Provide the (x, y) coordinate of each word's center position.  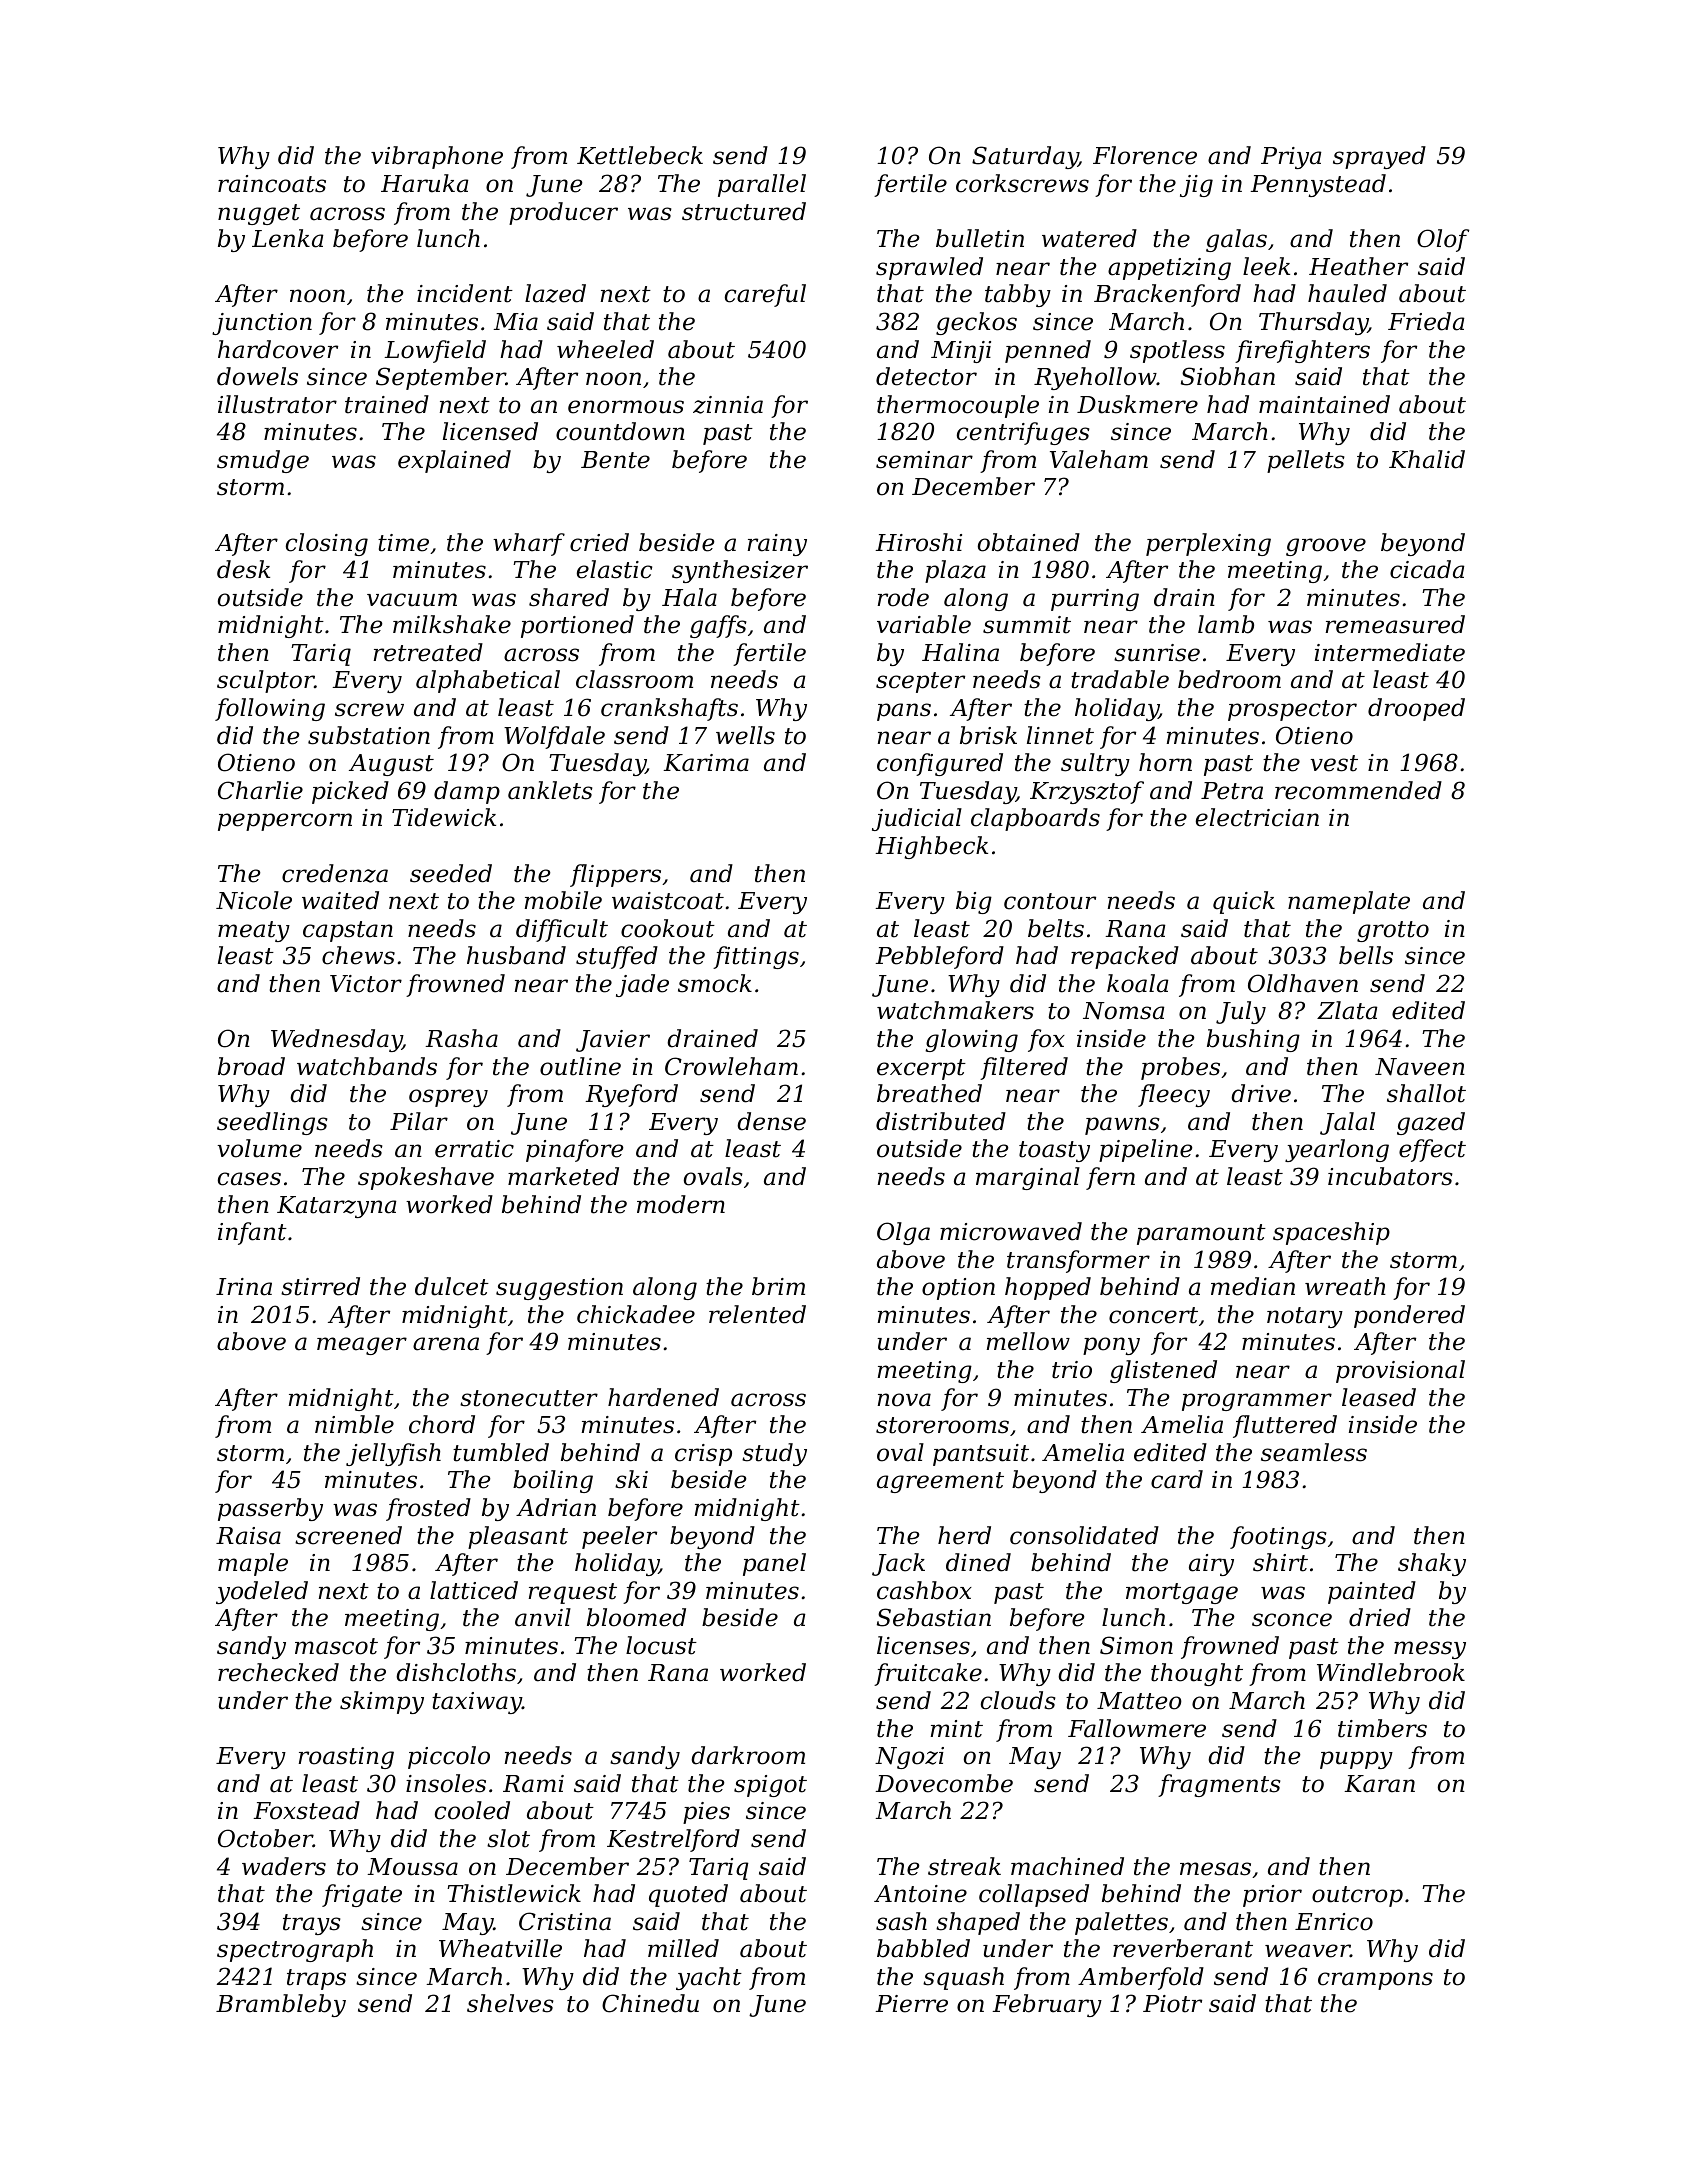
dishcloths (456, 1672)
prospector (1292, 710)
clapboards (1035, 819)
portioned (577, 626)
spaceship (1331, 1233)
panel (774, 1564)
